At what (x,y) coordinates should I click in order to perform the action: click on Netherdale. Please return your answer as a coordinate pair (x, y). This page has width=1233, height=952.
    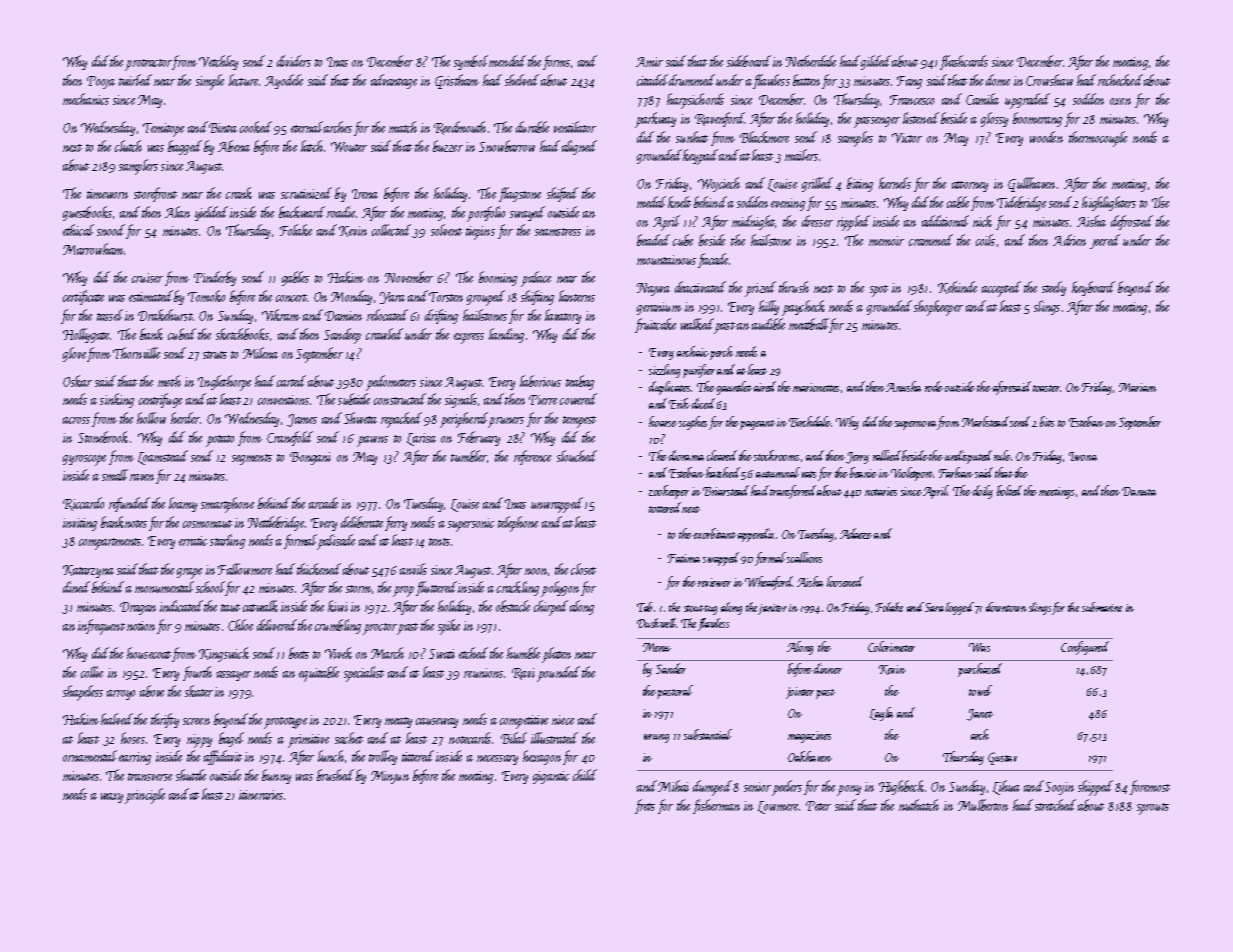
    Looking at the image, I should click on (811, 61).
